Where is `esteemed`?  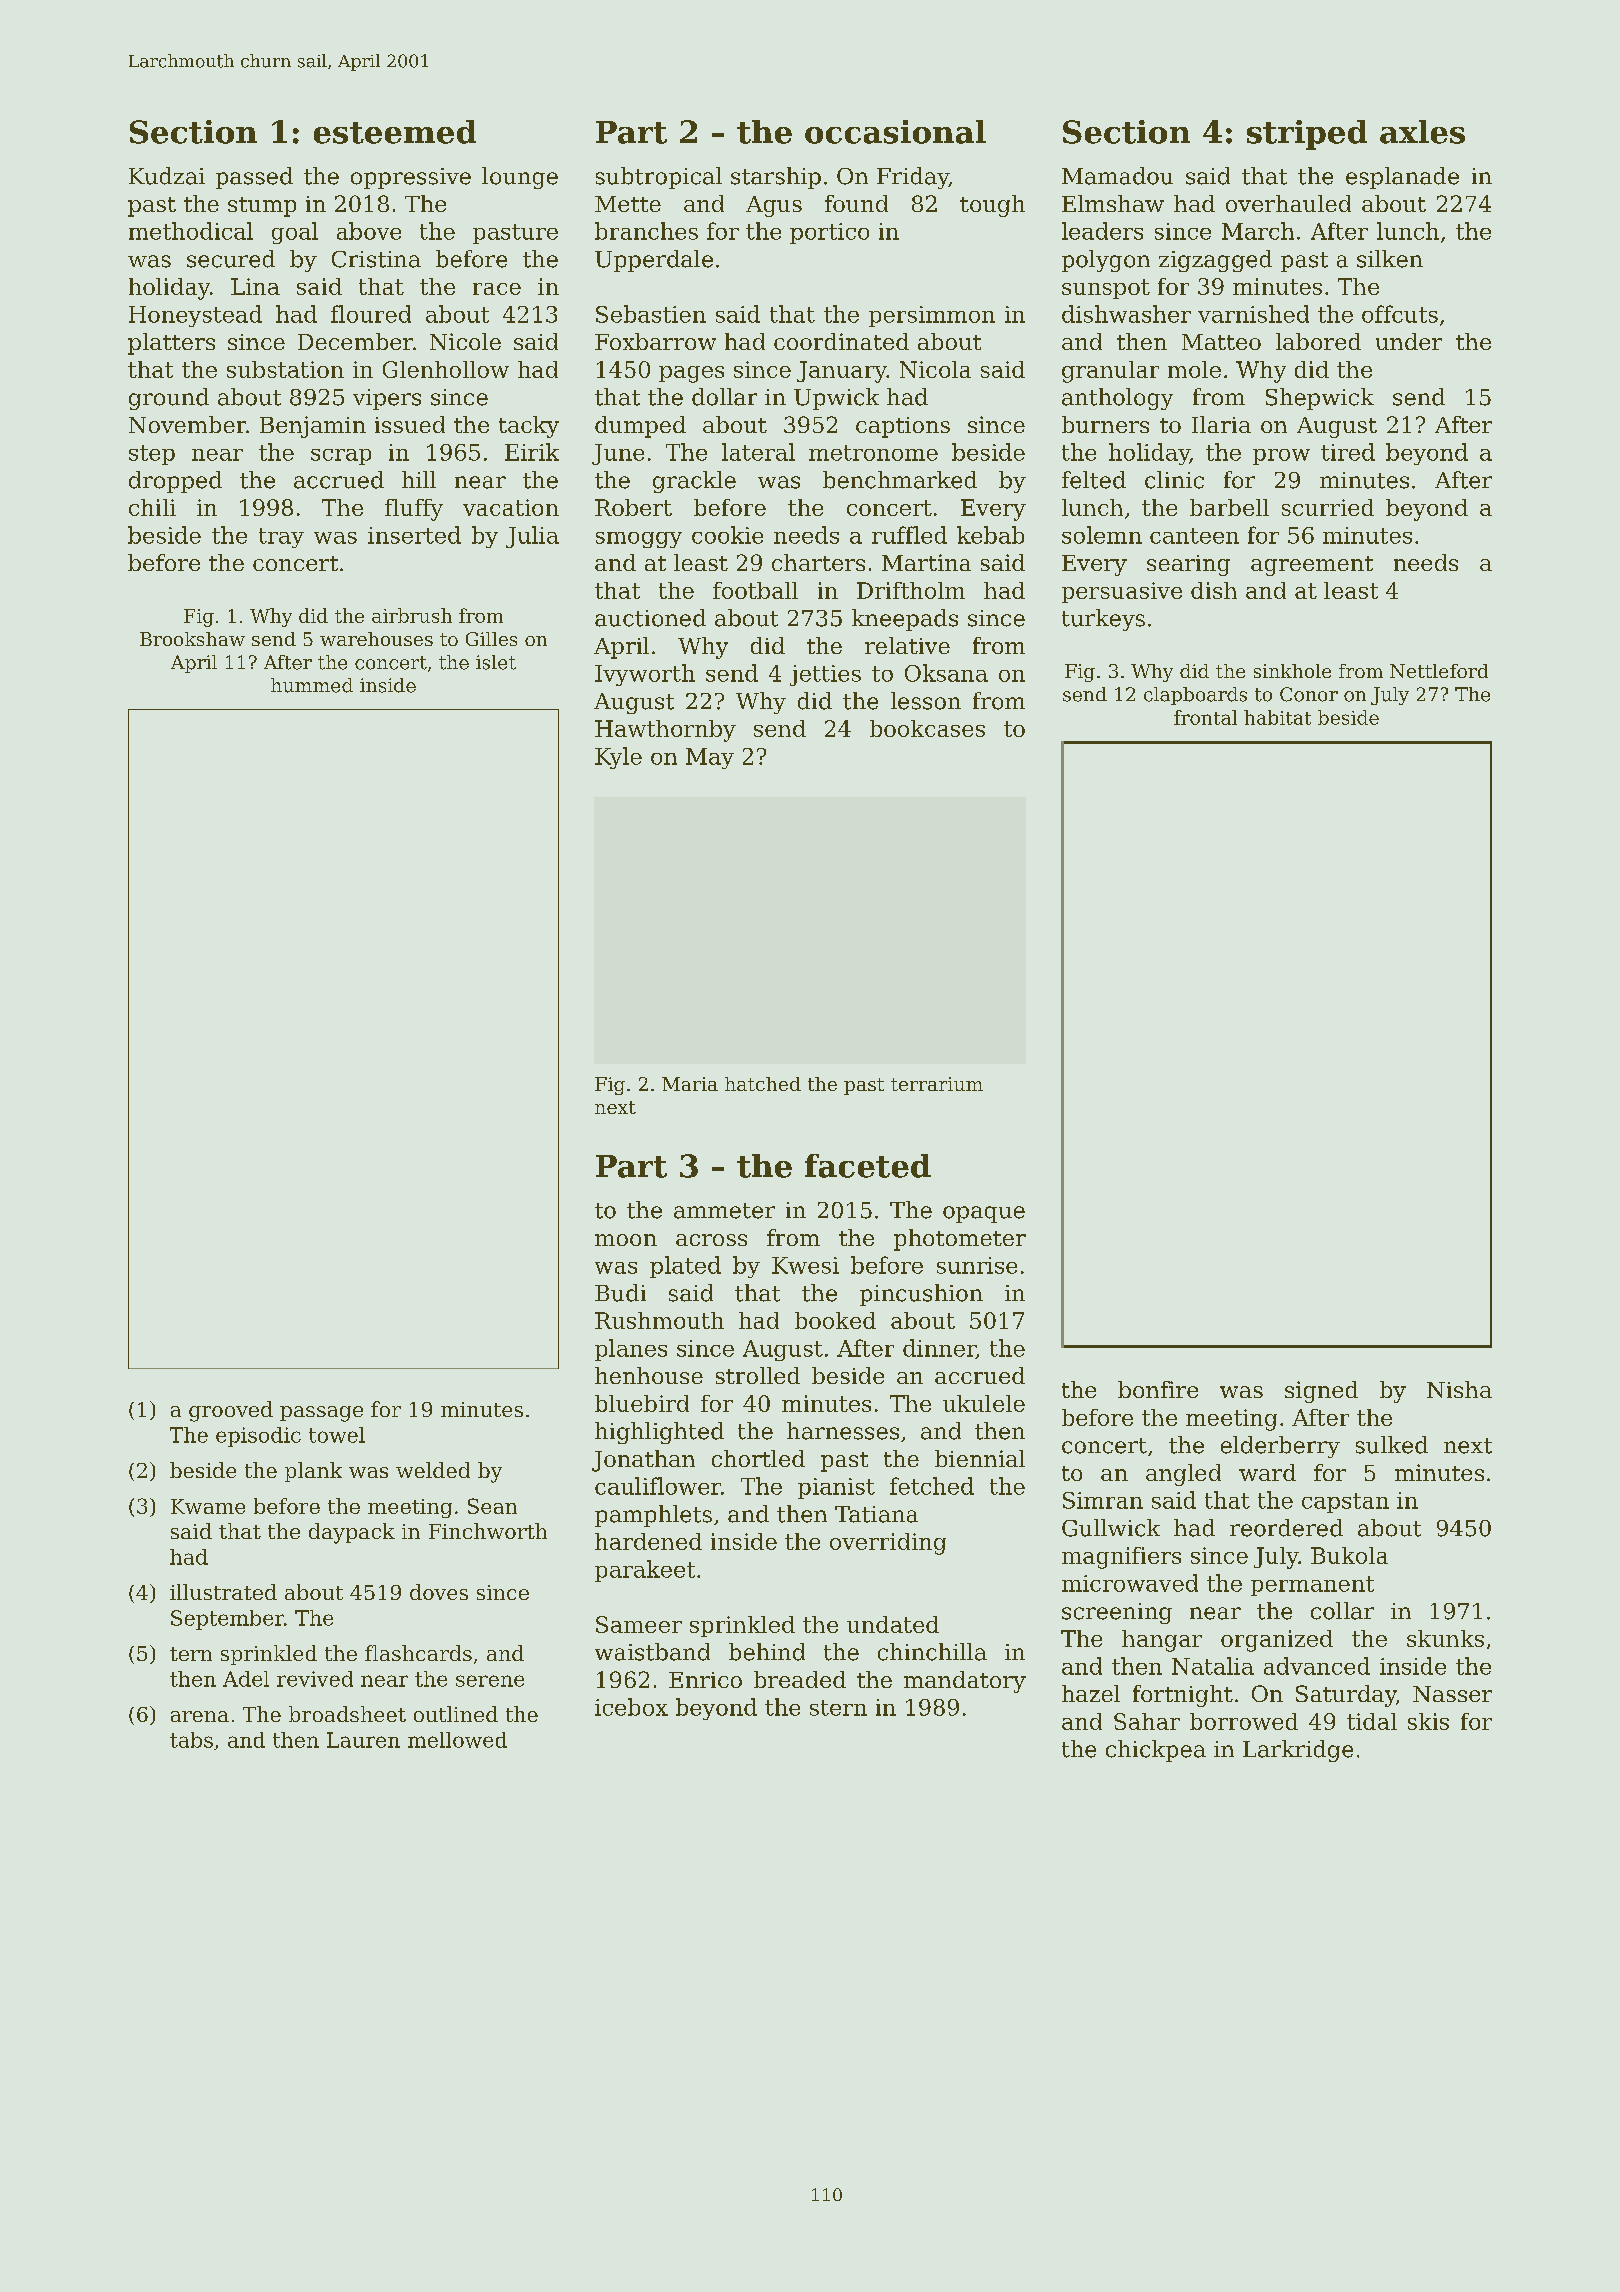 esteemed is located at coordinates (395, 132).
